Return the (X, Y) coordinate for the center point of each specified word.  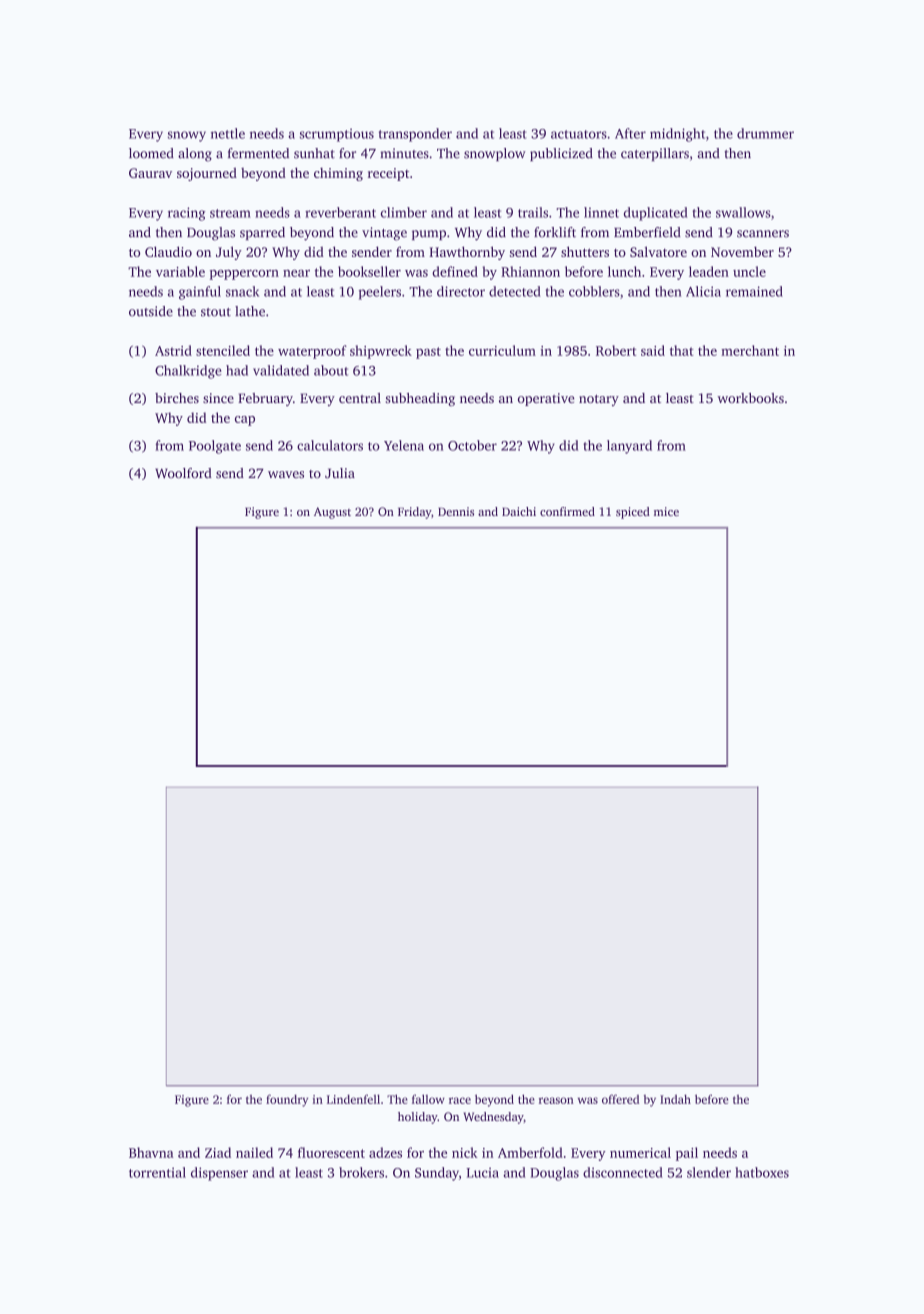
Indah (675, 1099)
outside (151, 311)
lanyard (629, 447)
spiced (633, 513)
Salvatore (658, 251)
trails (533, 212)
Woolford (183, 473)
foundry (287, 1100)
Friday (414, 513)
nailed (254, 1152)
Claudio (168, 251)
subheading (420, 399)
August (332, 513)
